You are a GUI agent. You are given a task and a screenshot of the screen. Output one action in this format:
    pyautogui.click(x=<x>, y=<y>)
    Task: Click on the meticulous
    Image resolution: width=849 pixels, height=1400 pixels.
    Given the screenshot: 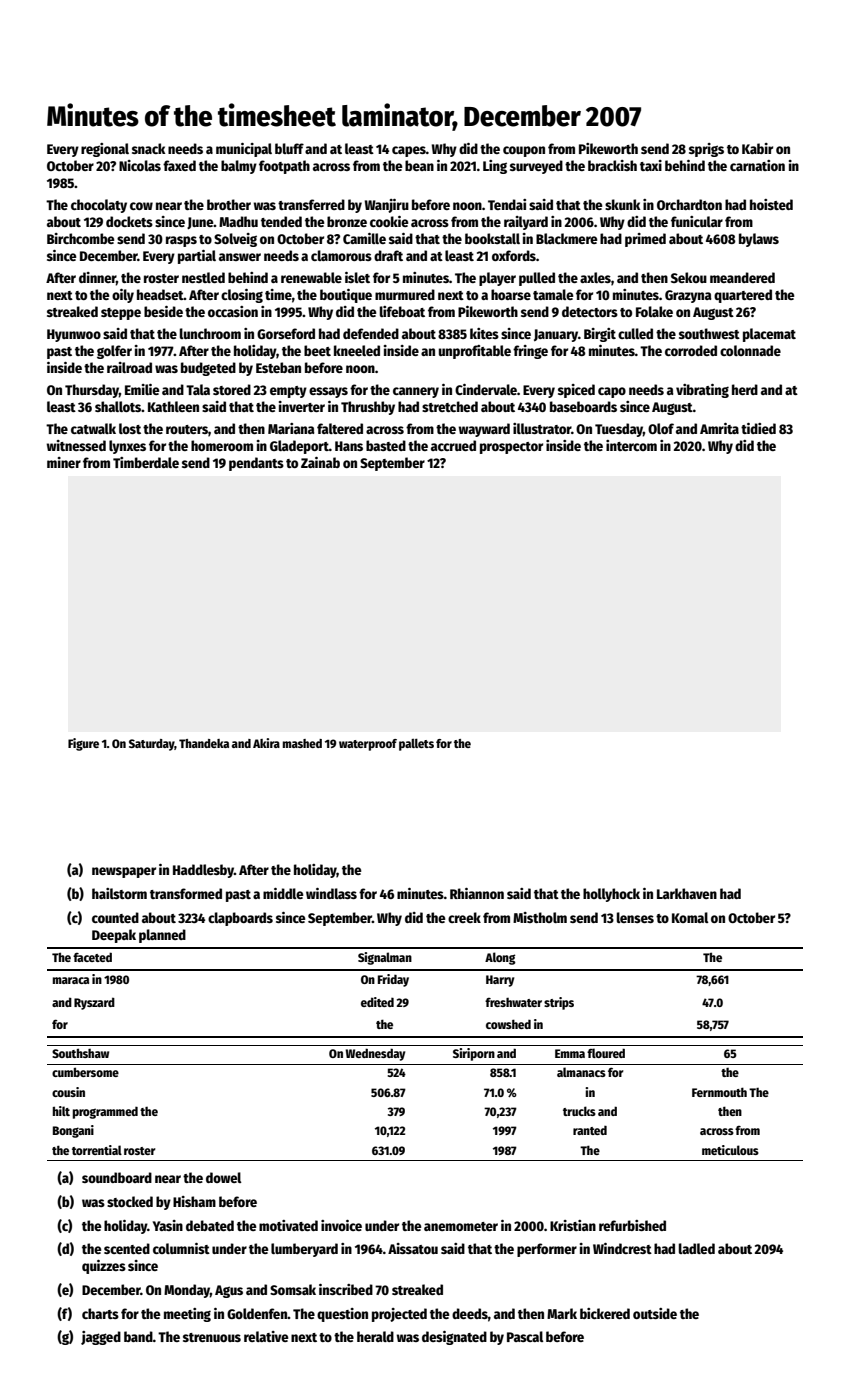 What is the action you would take?
    pyautogui.click(x=730, y=1150)
